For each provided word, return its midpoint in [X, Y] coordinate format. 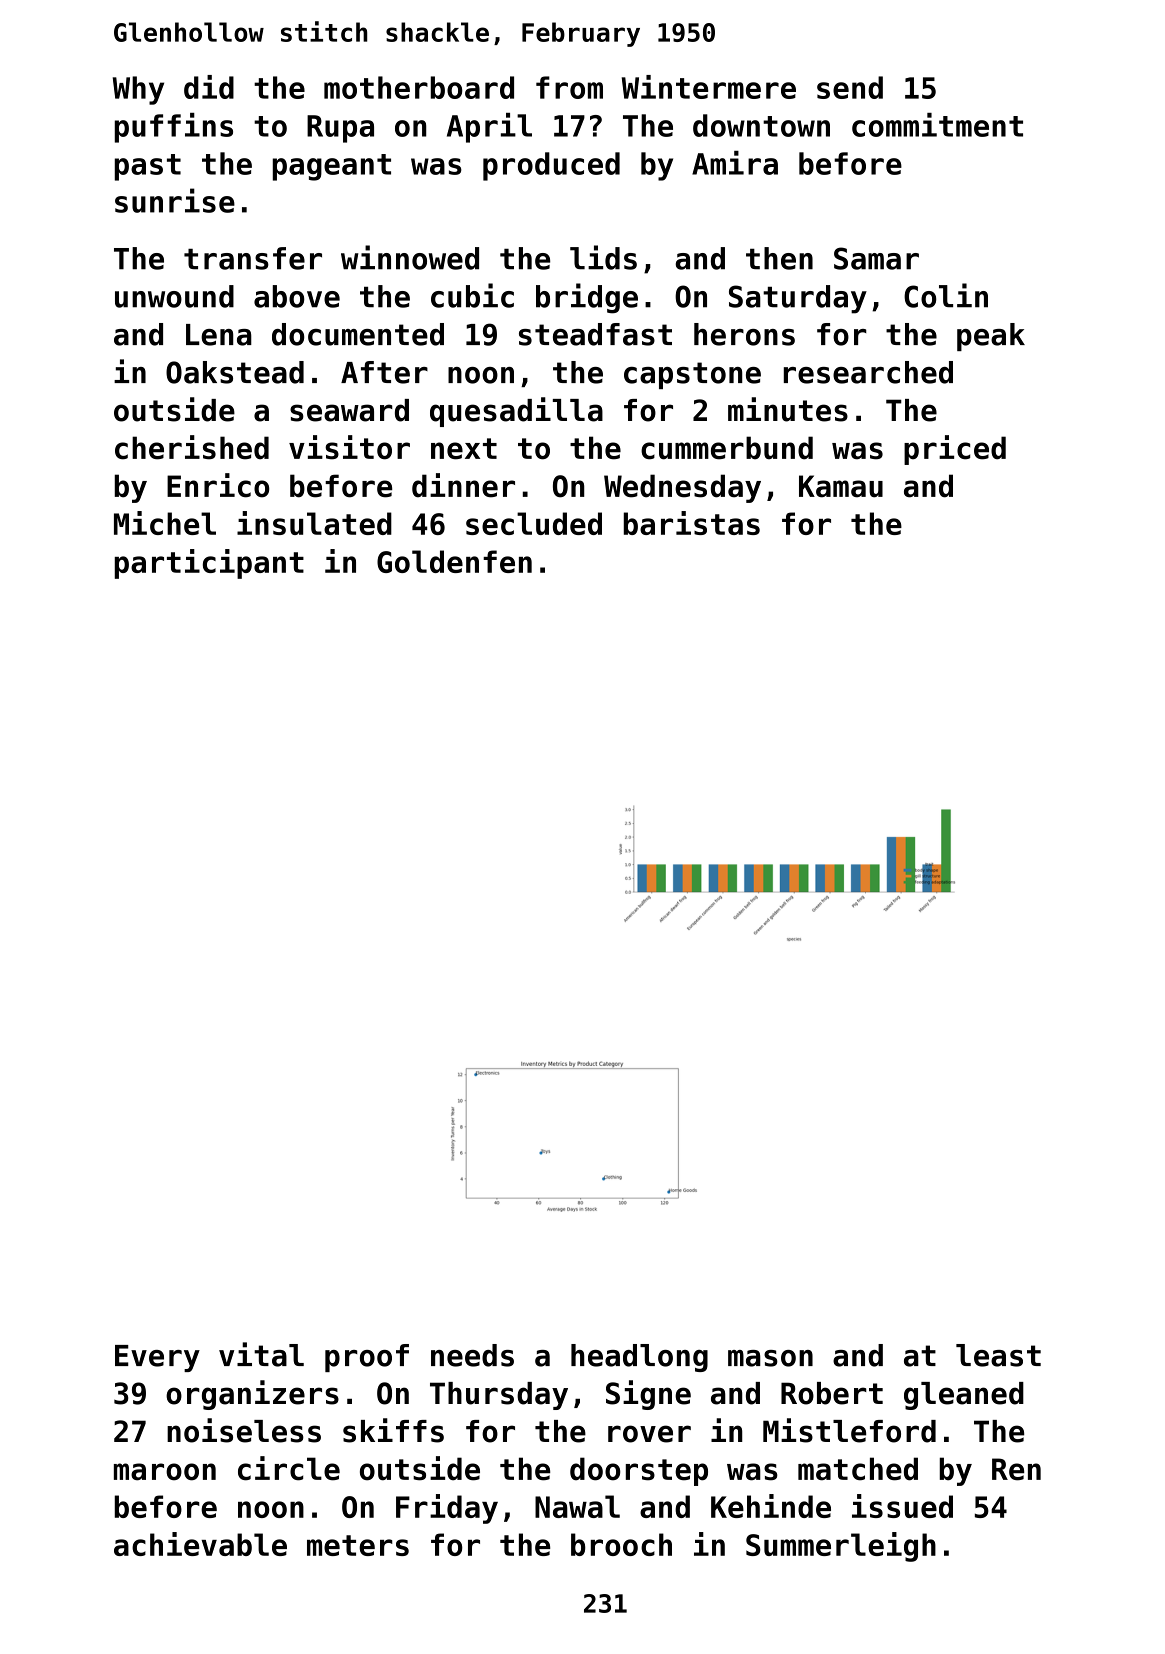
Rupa [340, 129]
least [998, 1355]
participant [209, 564]
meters [358, 1545]
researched [868, 372]
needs [472, 1355]
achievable [200, 1544]
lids [603, 257]
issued [902, 1506]
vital [261, 1354]
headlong [639, 1358]
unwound [174, 296]
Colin [946, 295]
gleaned [964, 1396]
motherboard [419, 87]
